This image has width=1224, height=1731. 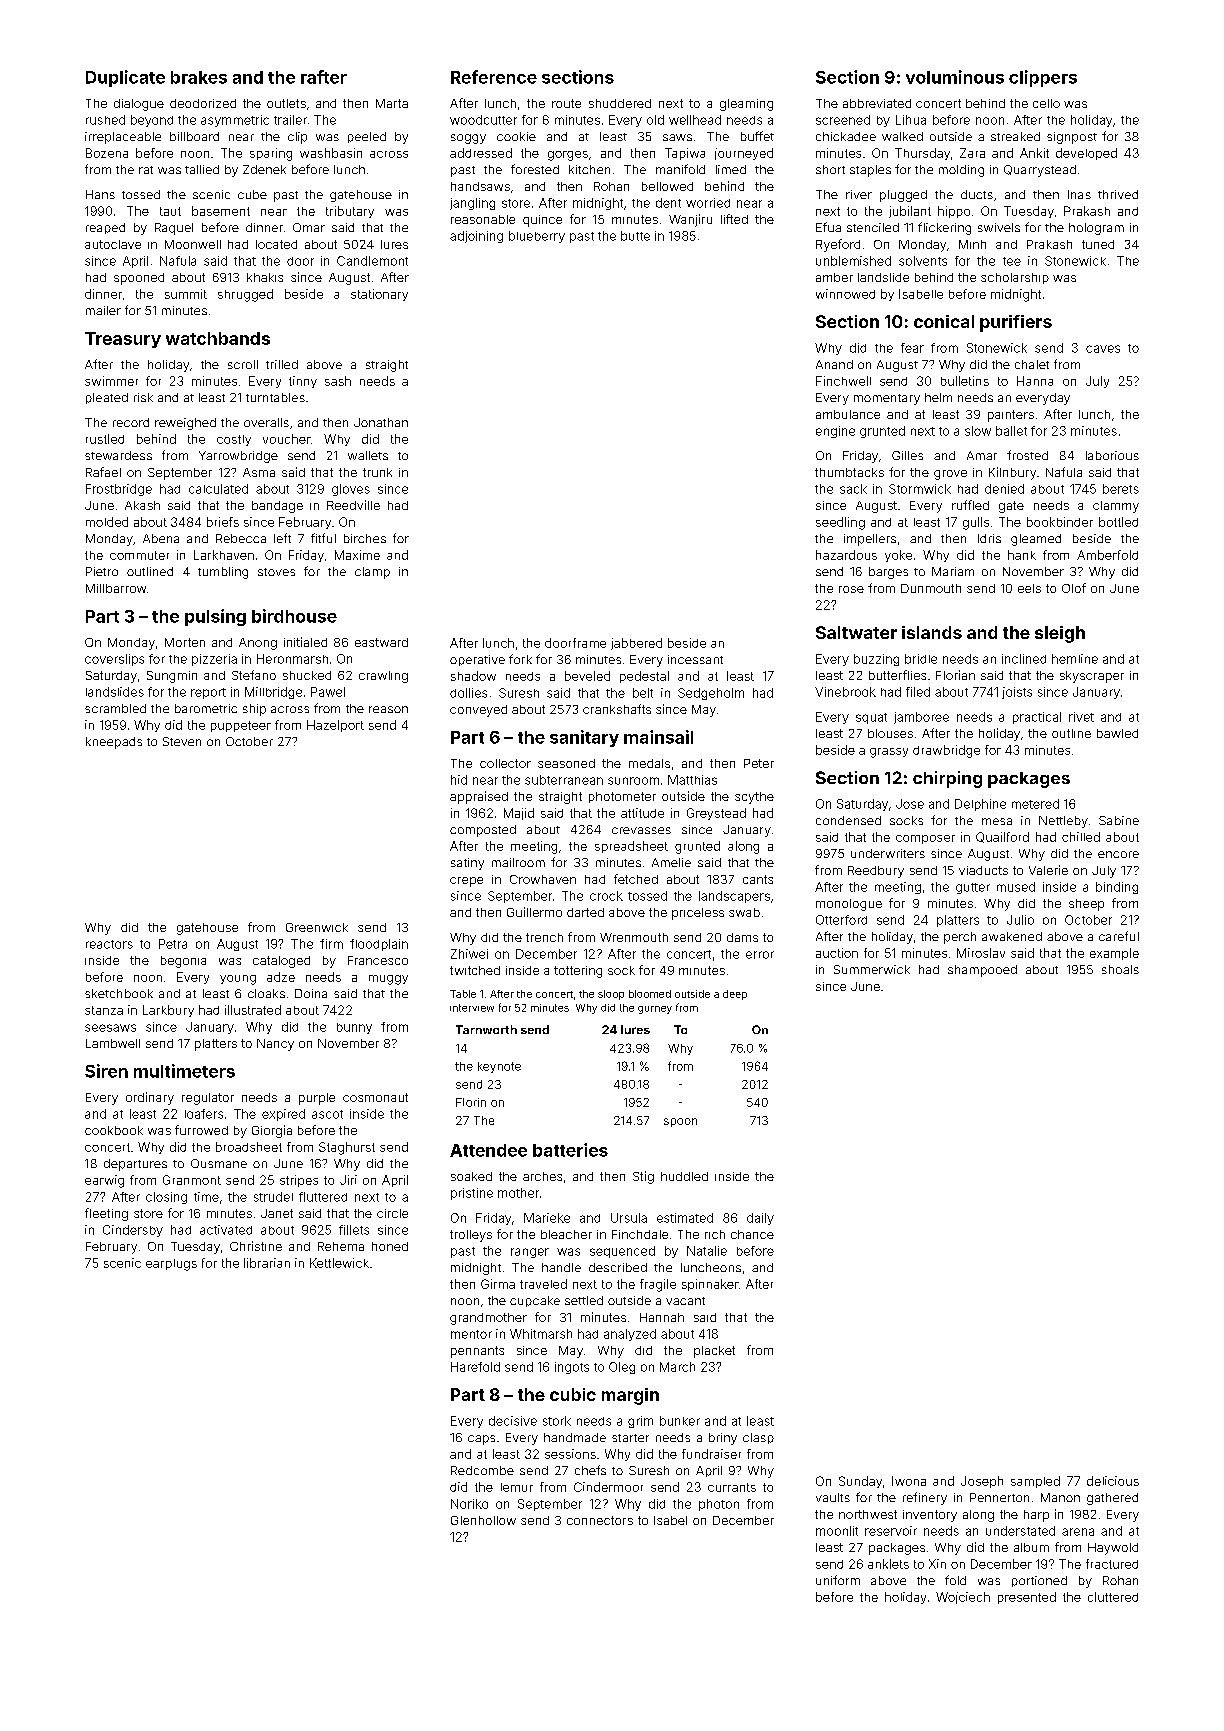 What do you see at coordinates (379, 295) in the image?
I see `stationary` at bounding box center [379, 295].
